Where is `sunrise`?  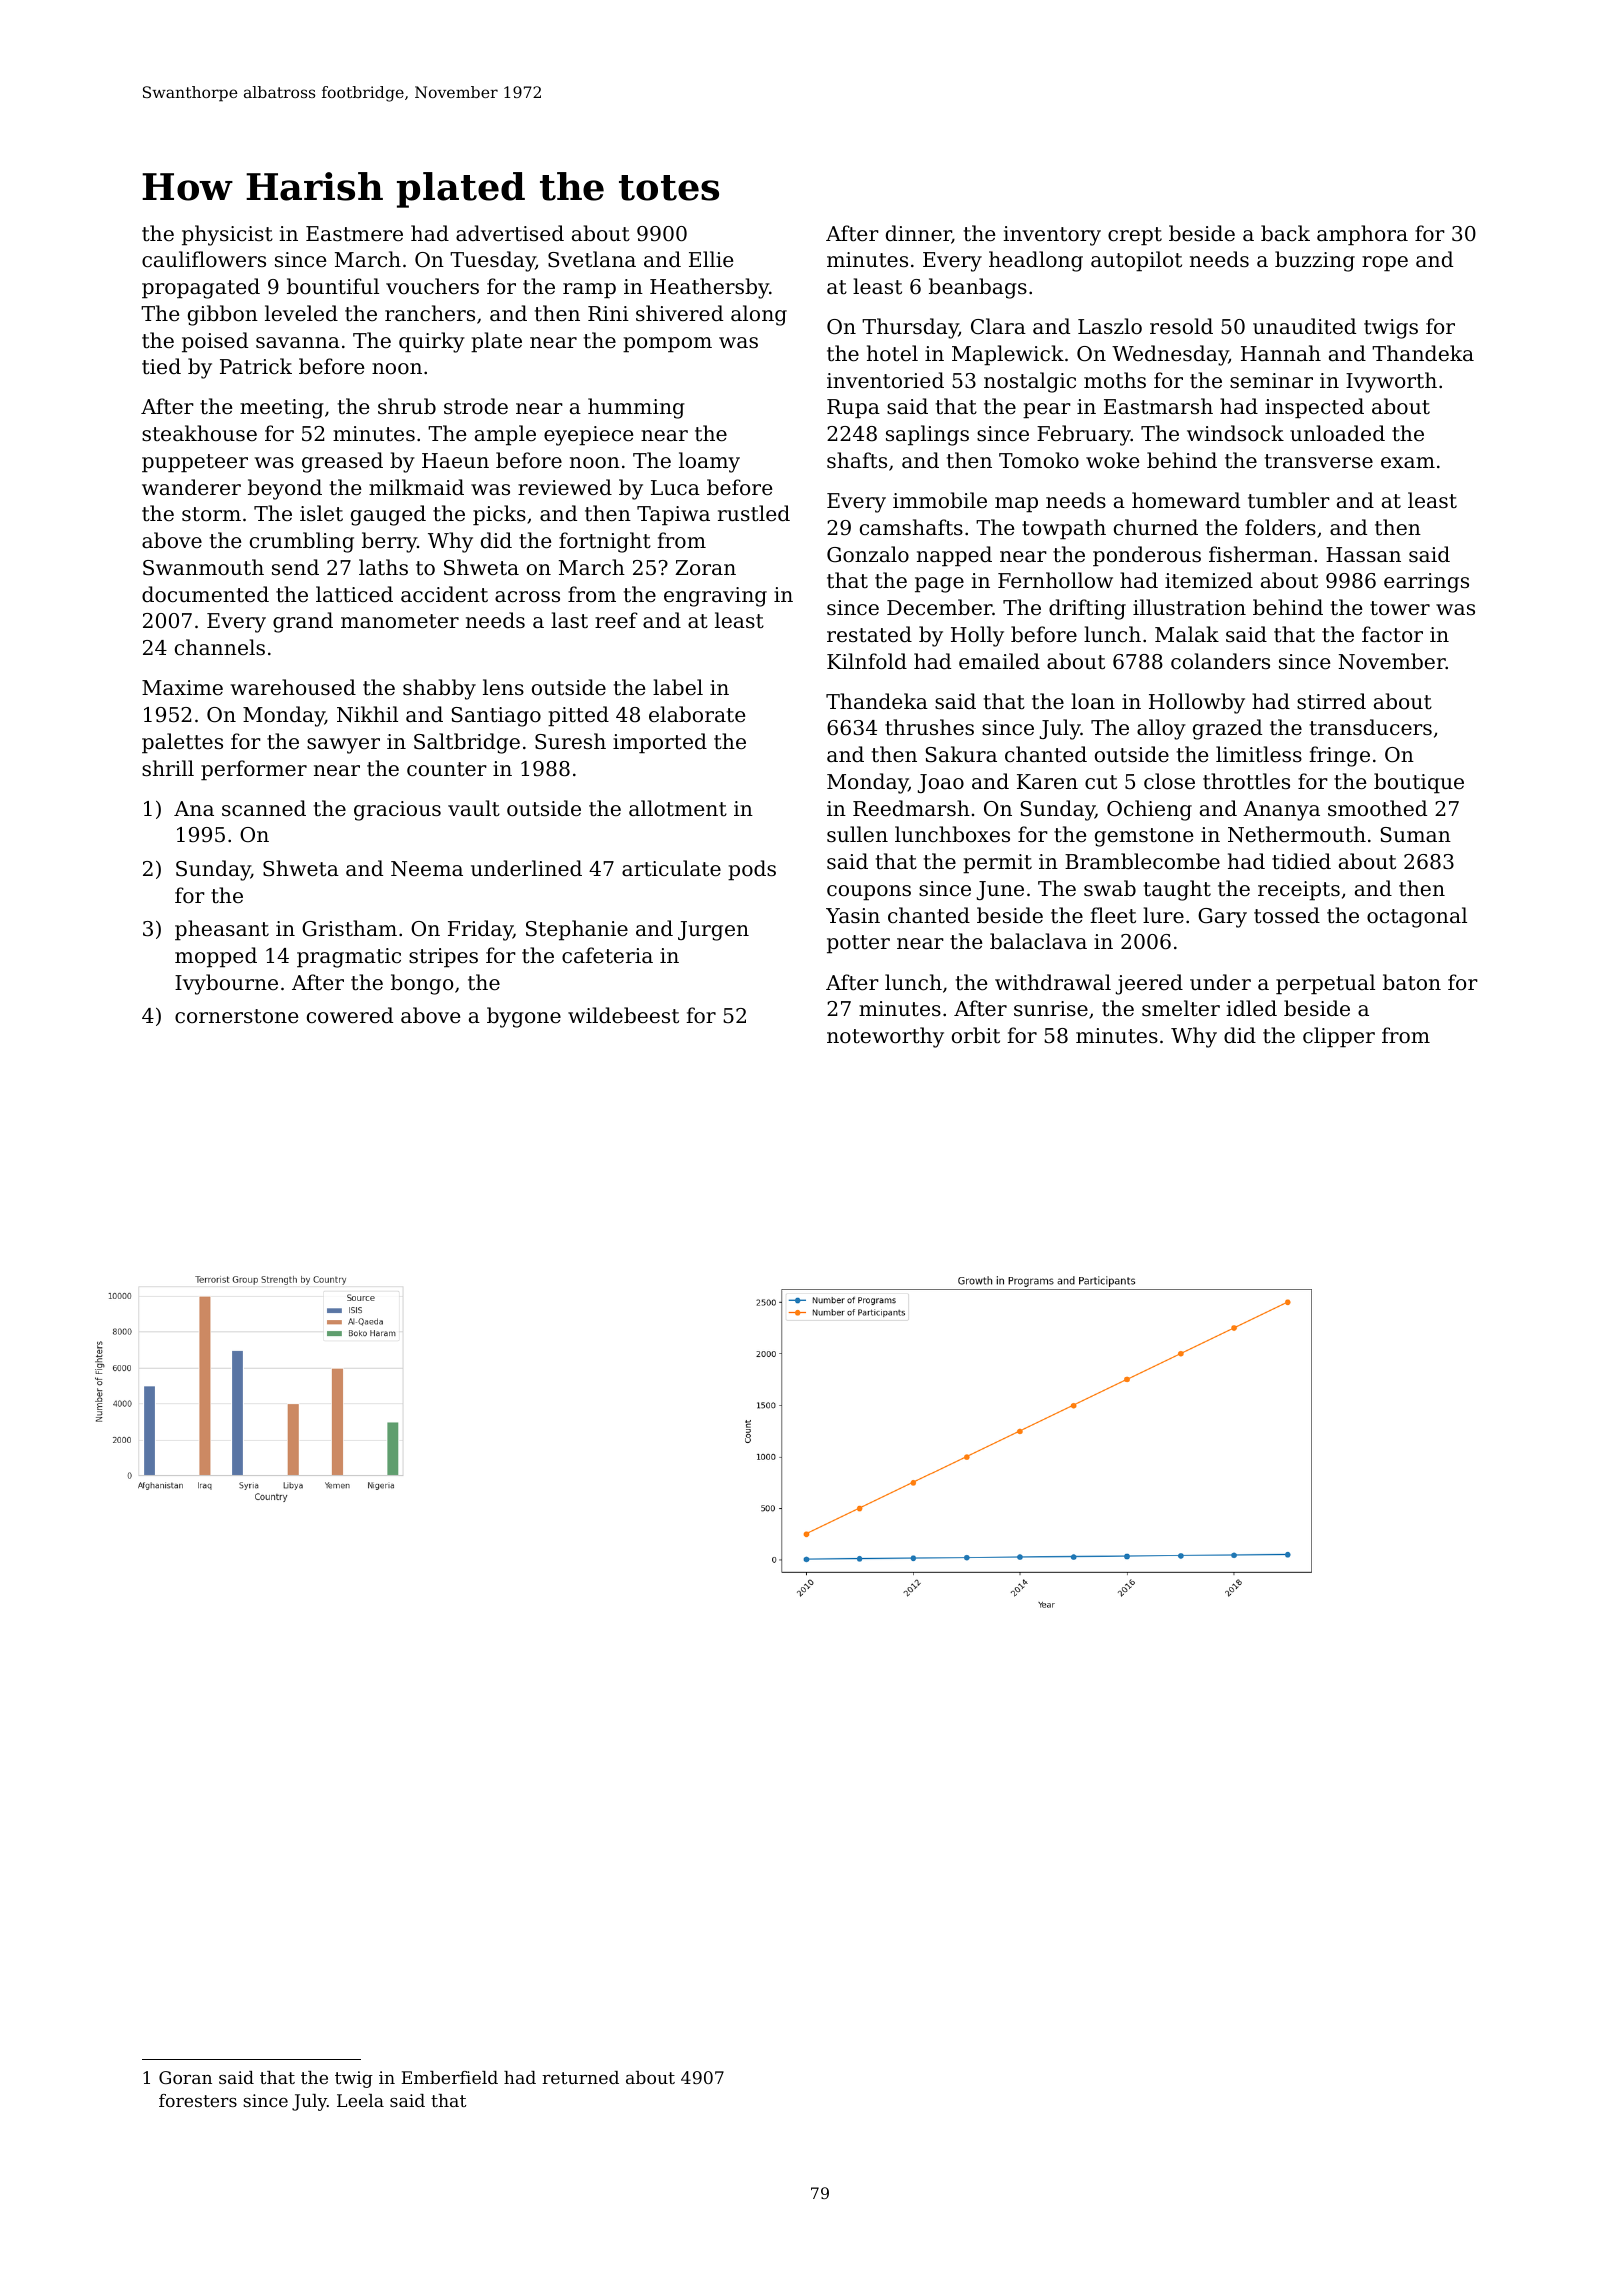 sunrise is located at coordinates (1051, 1009).
